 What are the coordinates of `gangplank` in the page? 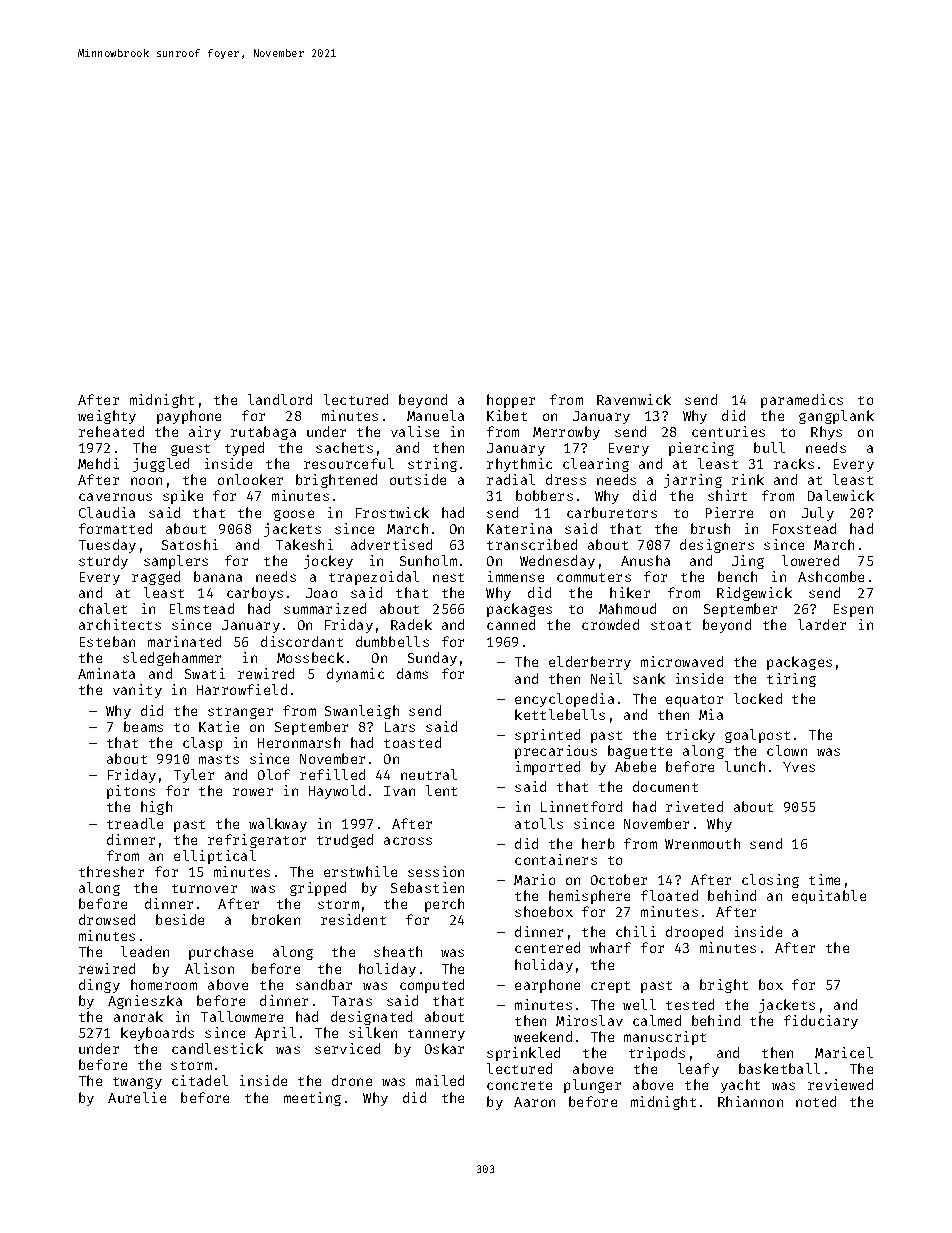 It's located at (836, 417).
